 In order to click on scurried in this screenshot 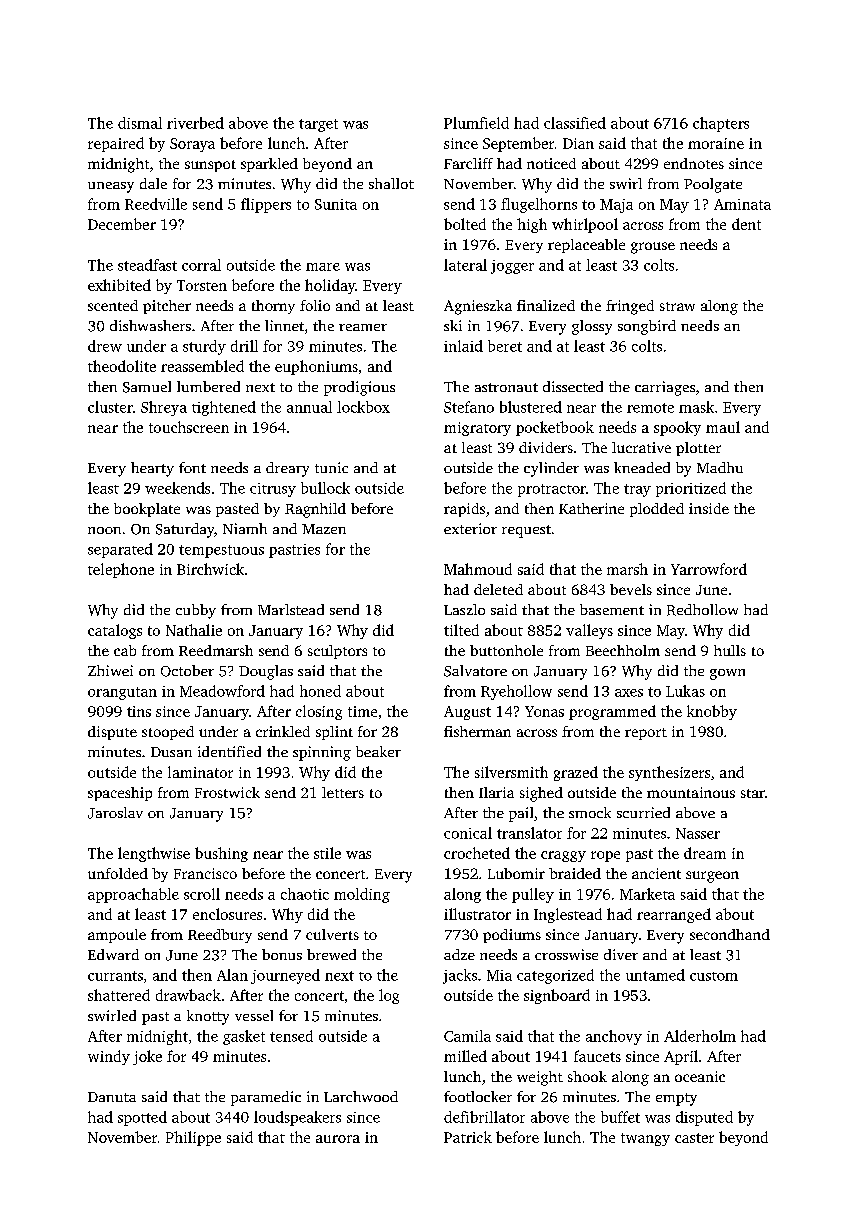, I will do `click(643, 812)`.
